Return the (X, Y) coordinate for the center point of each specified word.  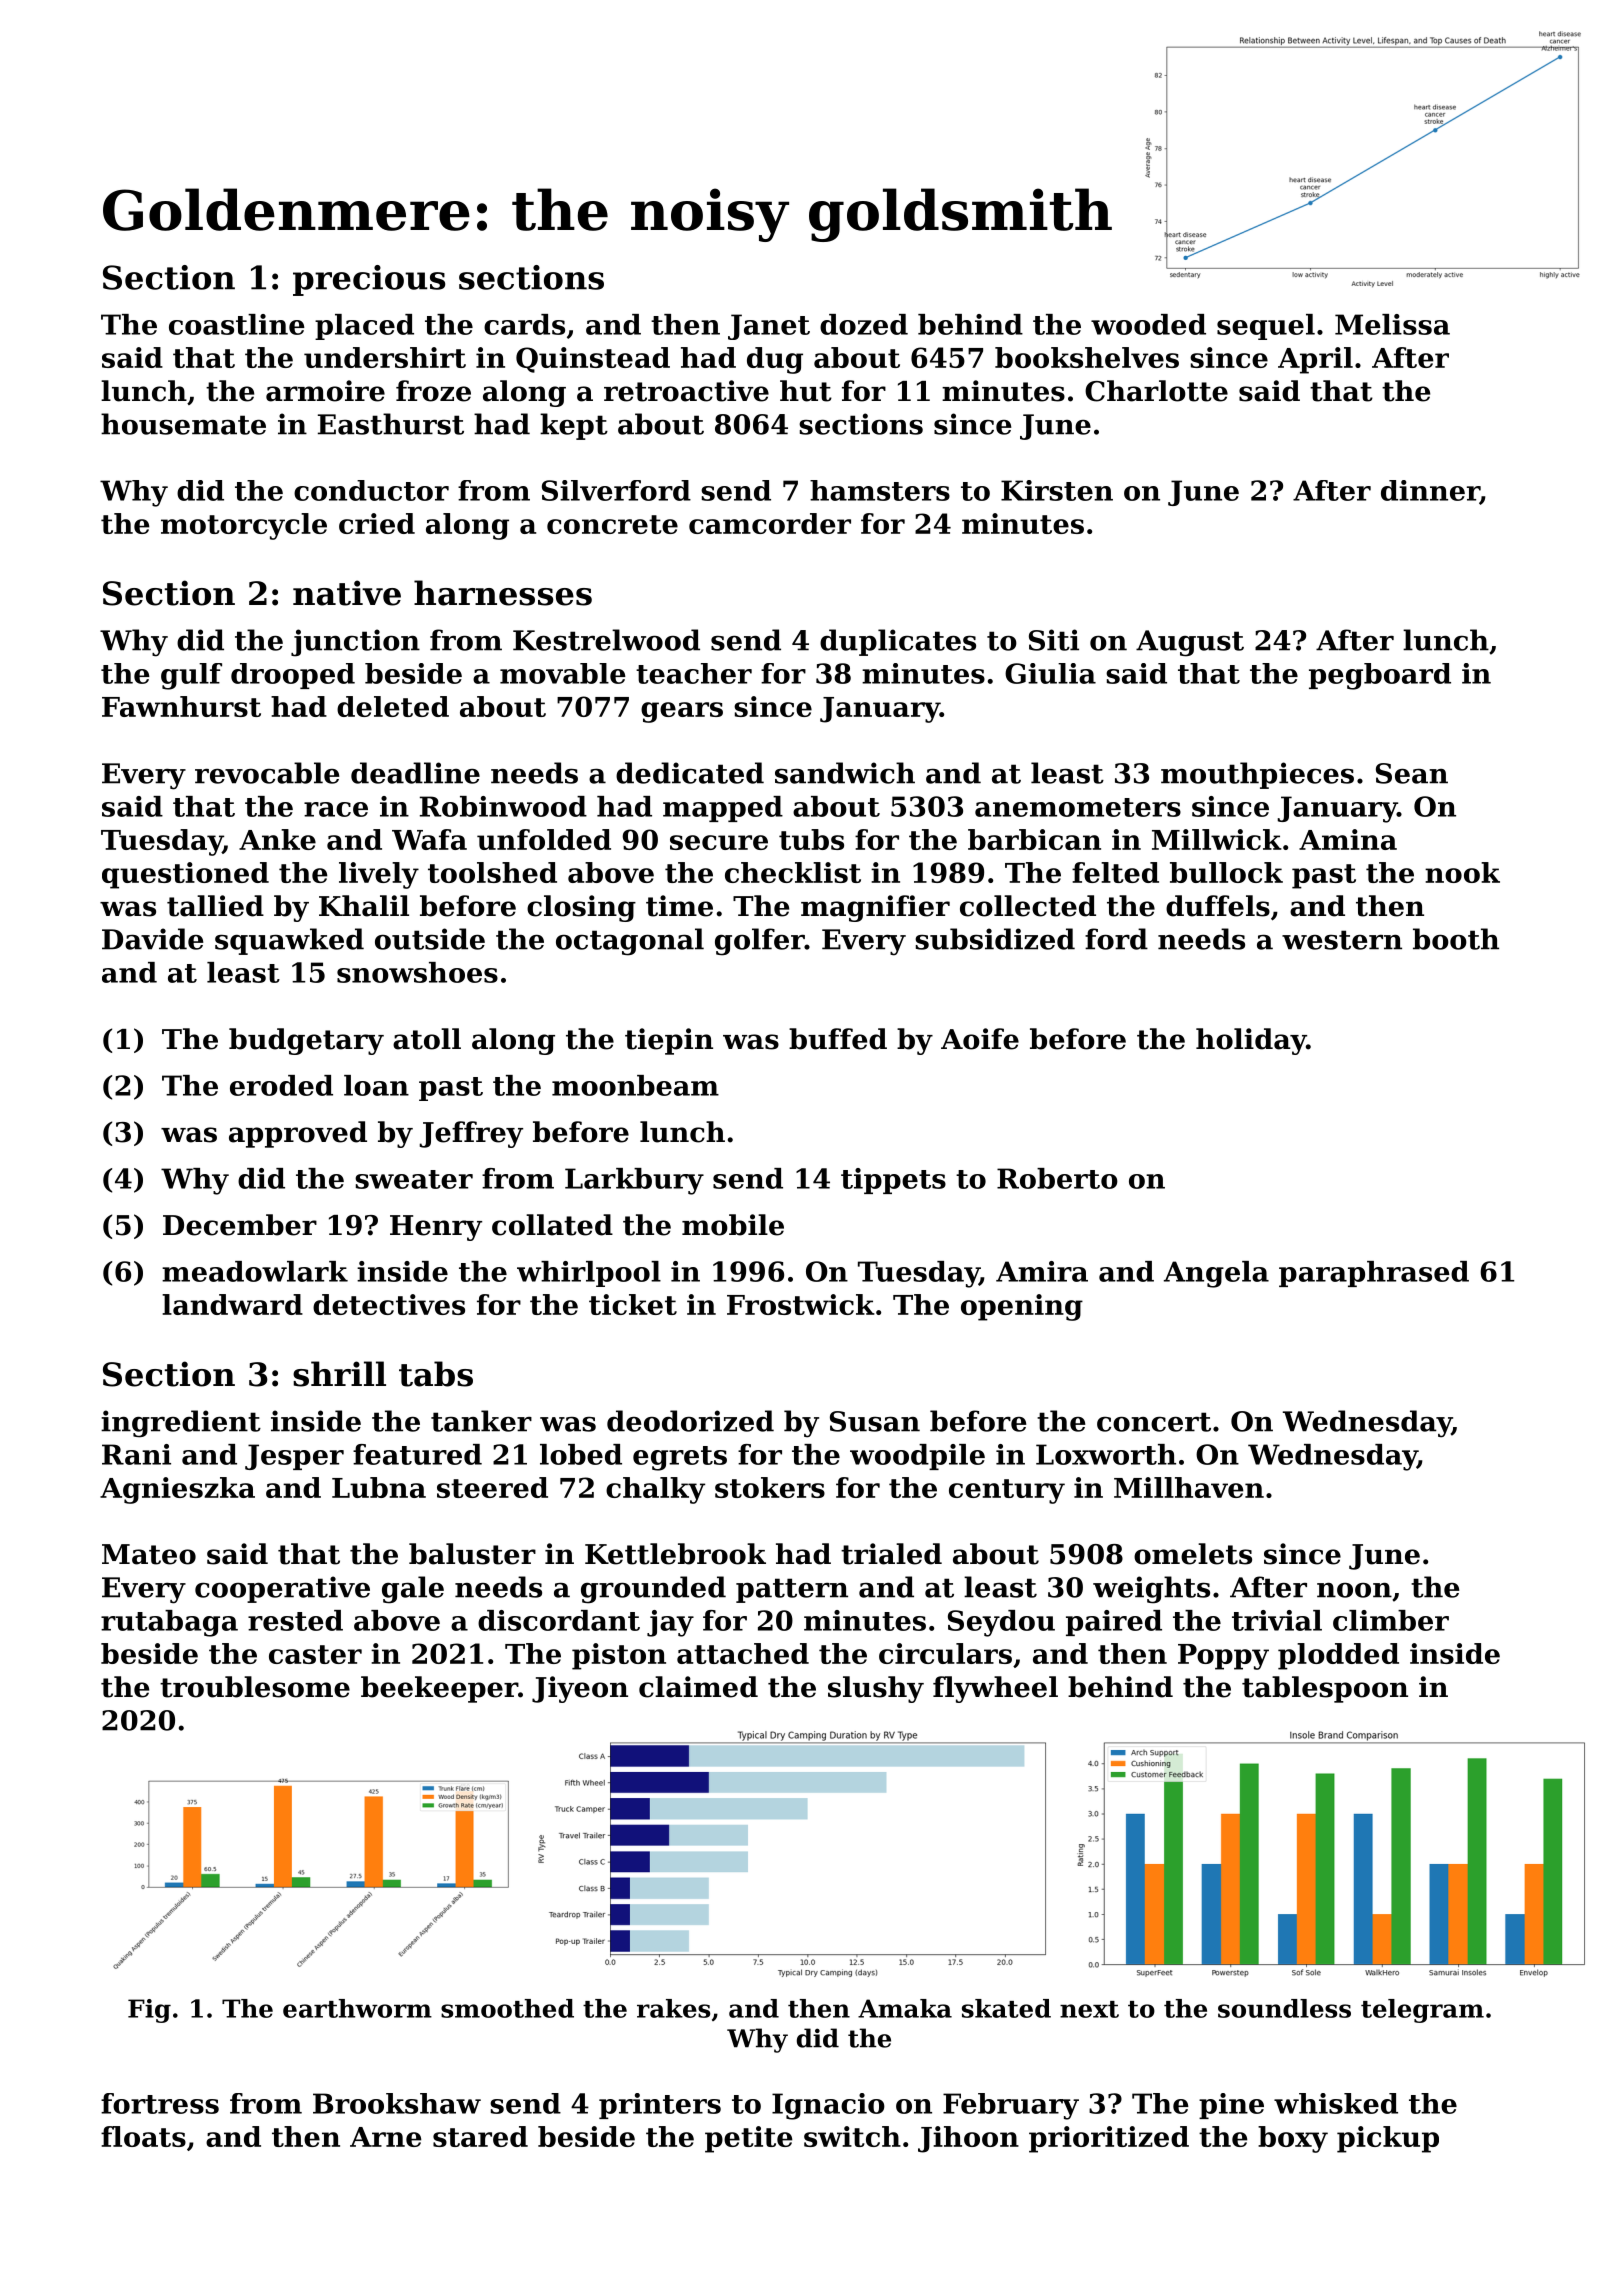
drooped (293, 676)
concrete (612, 524)
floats (143, 2136)
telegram (1422, 2011)
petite (748, 2139)
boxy (1293, 2139)
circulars (945, 1653)
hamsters (880, 490)
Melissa (1392, 324)
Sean (1412, 773)
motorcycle (244, 526)
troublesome (255, 1687)
